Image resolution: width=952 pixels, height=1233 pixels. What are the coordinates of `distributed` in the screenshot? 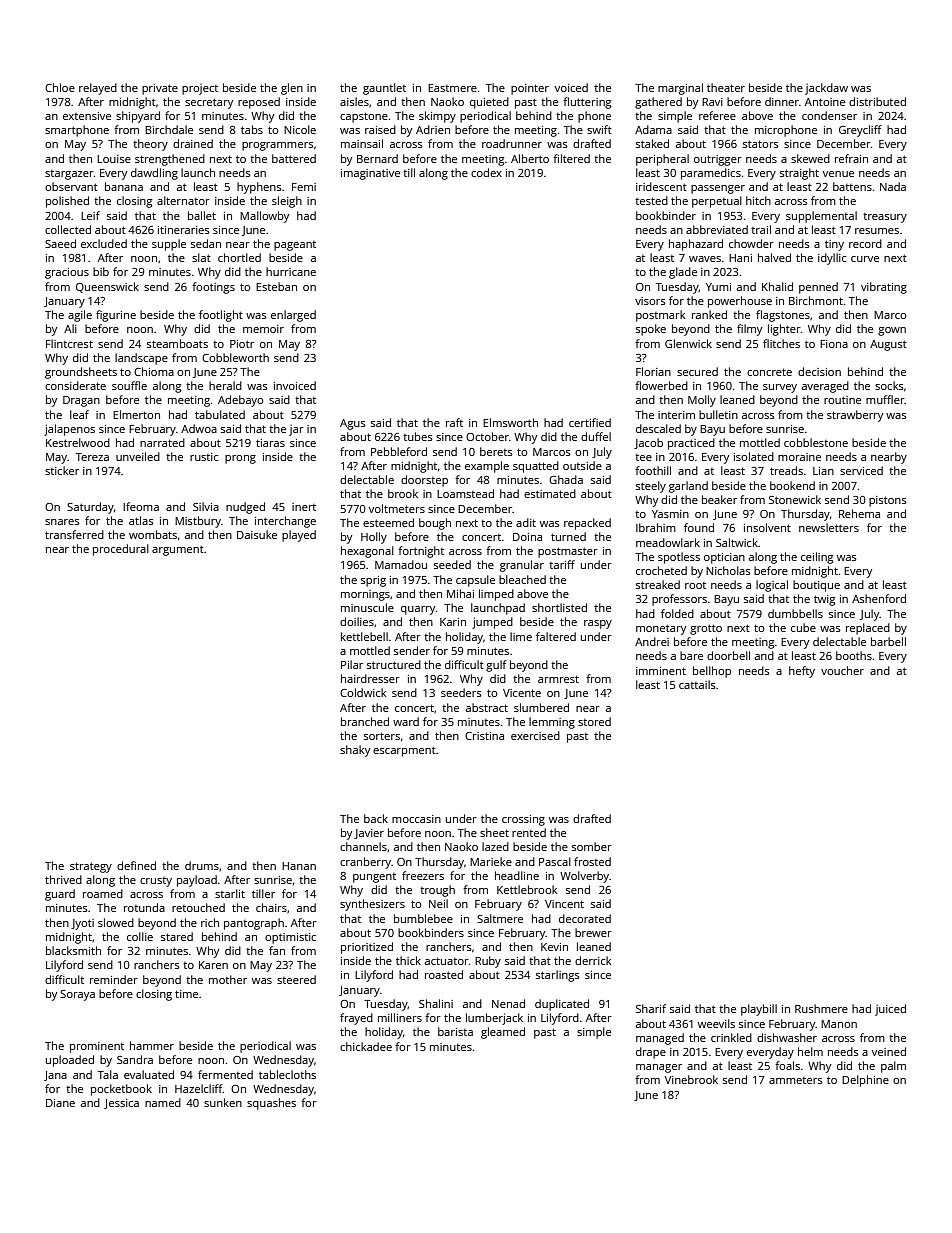 It's located at (877, 101).
